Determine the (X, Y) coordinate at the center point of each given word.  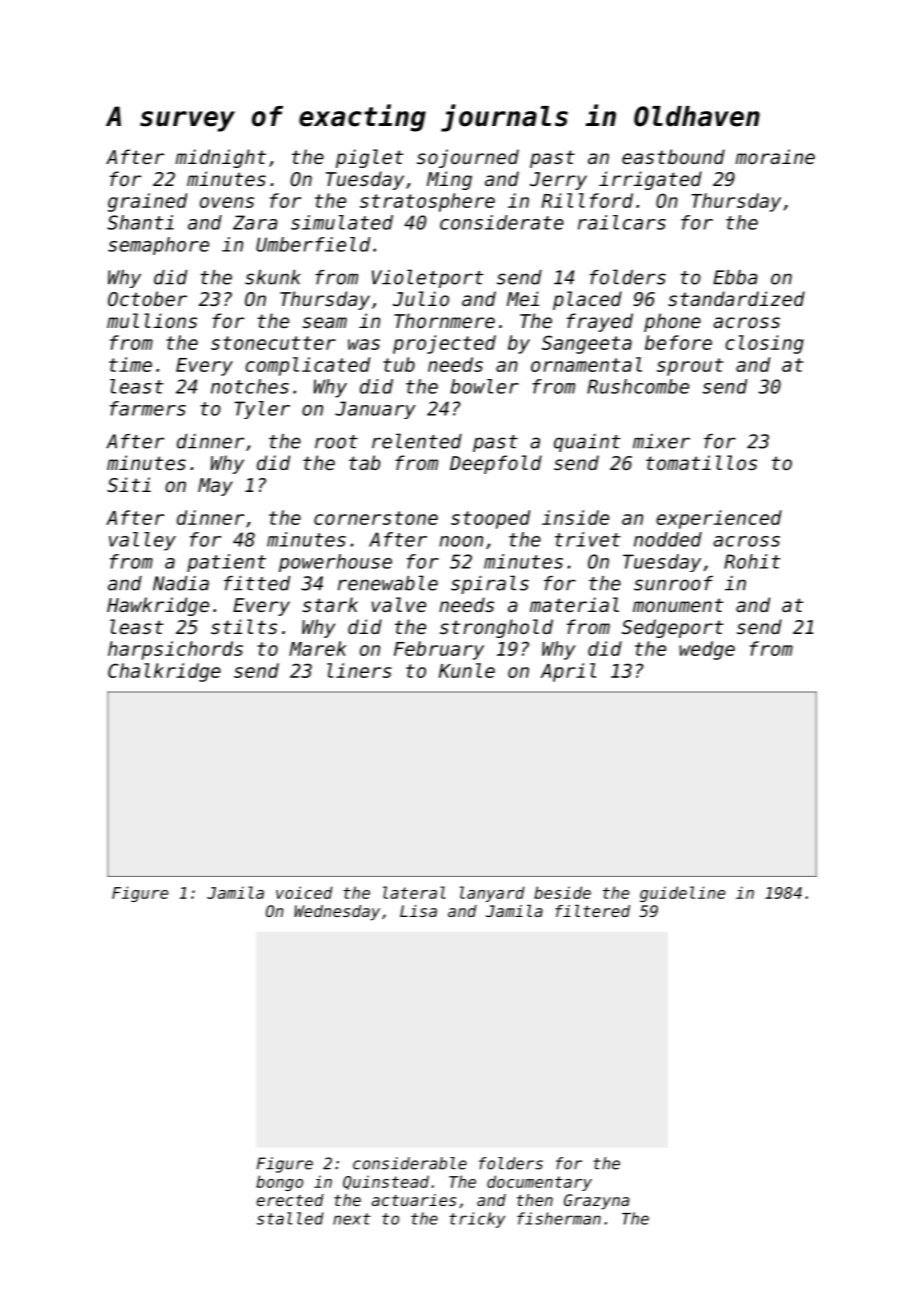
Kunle (467, 670)
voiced (304, 892)
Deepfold (496, 464)
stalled (290, 1218)
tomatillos (701, 462)
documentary (539, 1183)
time (130, 364)
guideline (682, 894)
